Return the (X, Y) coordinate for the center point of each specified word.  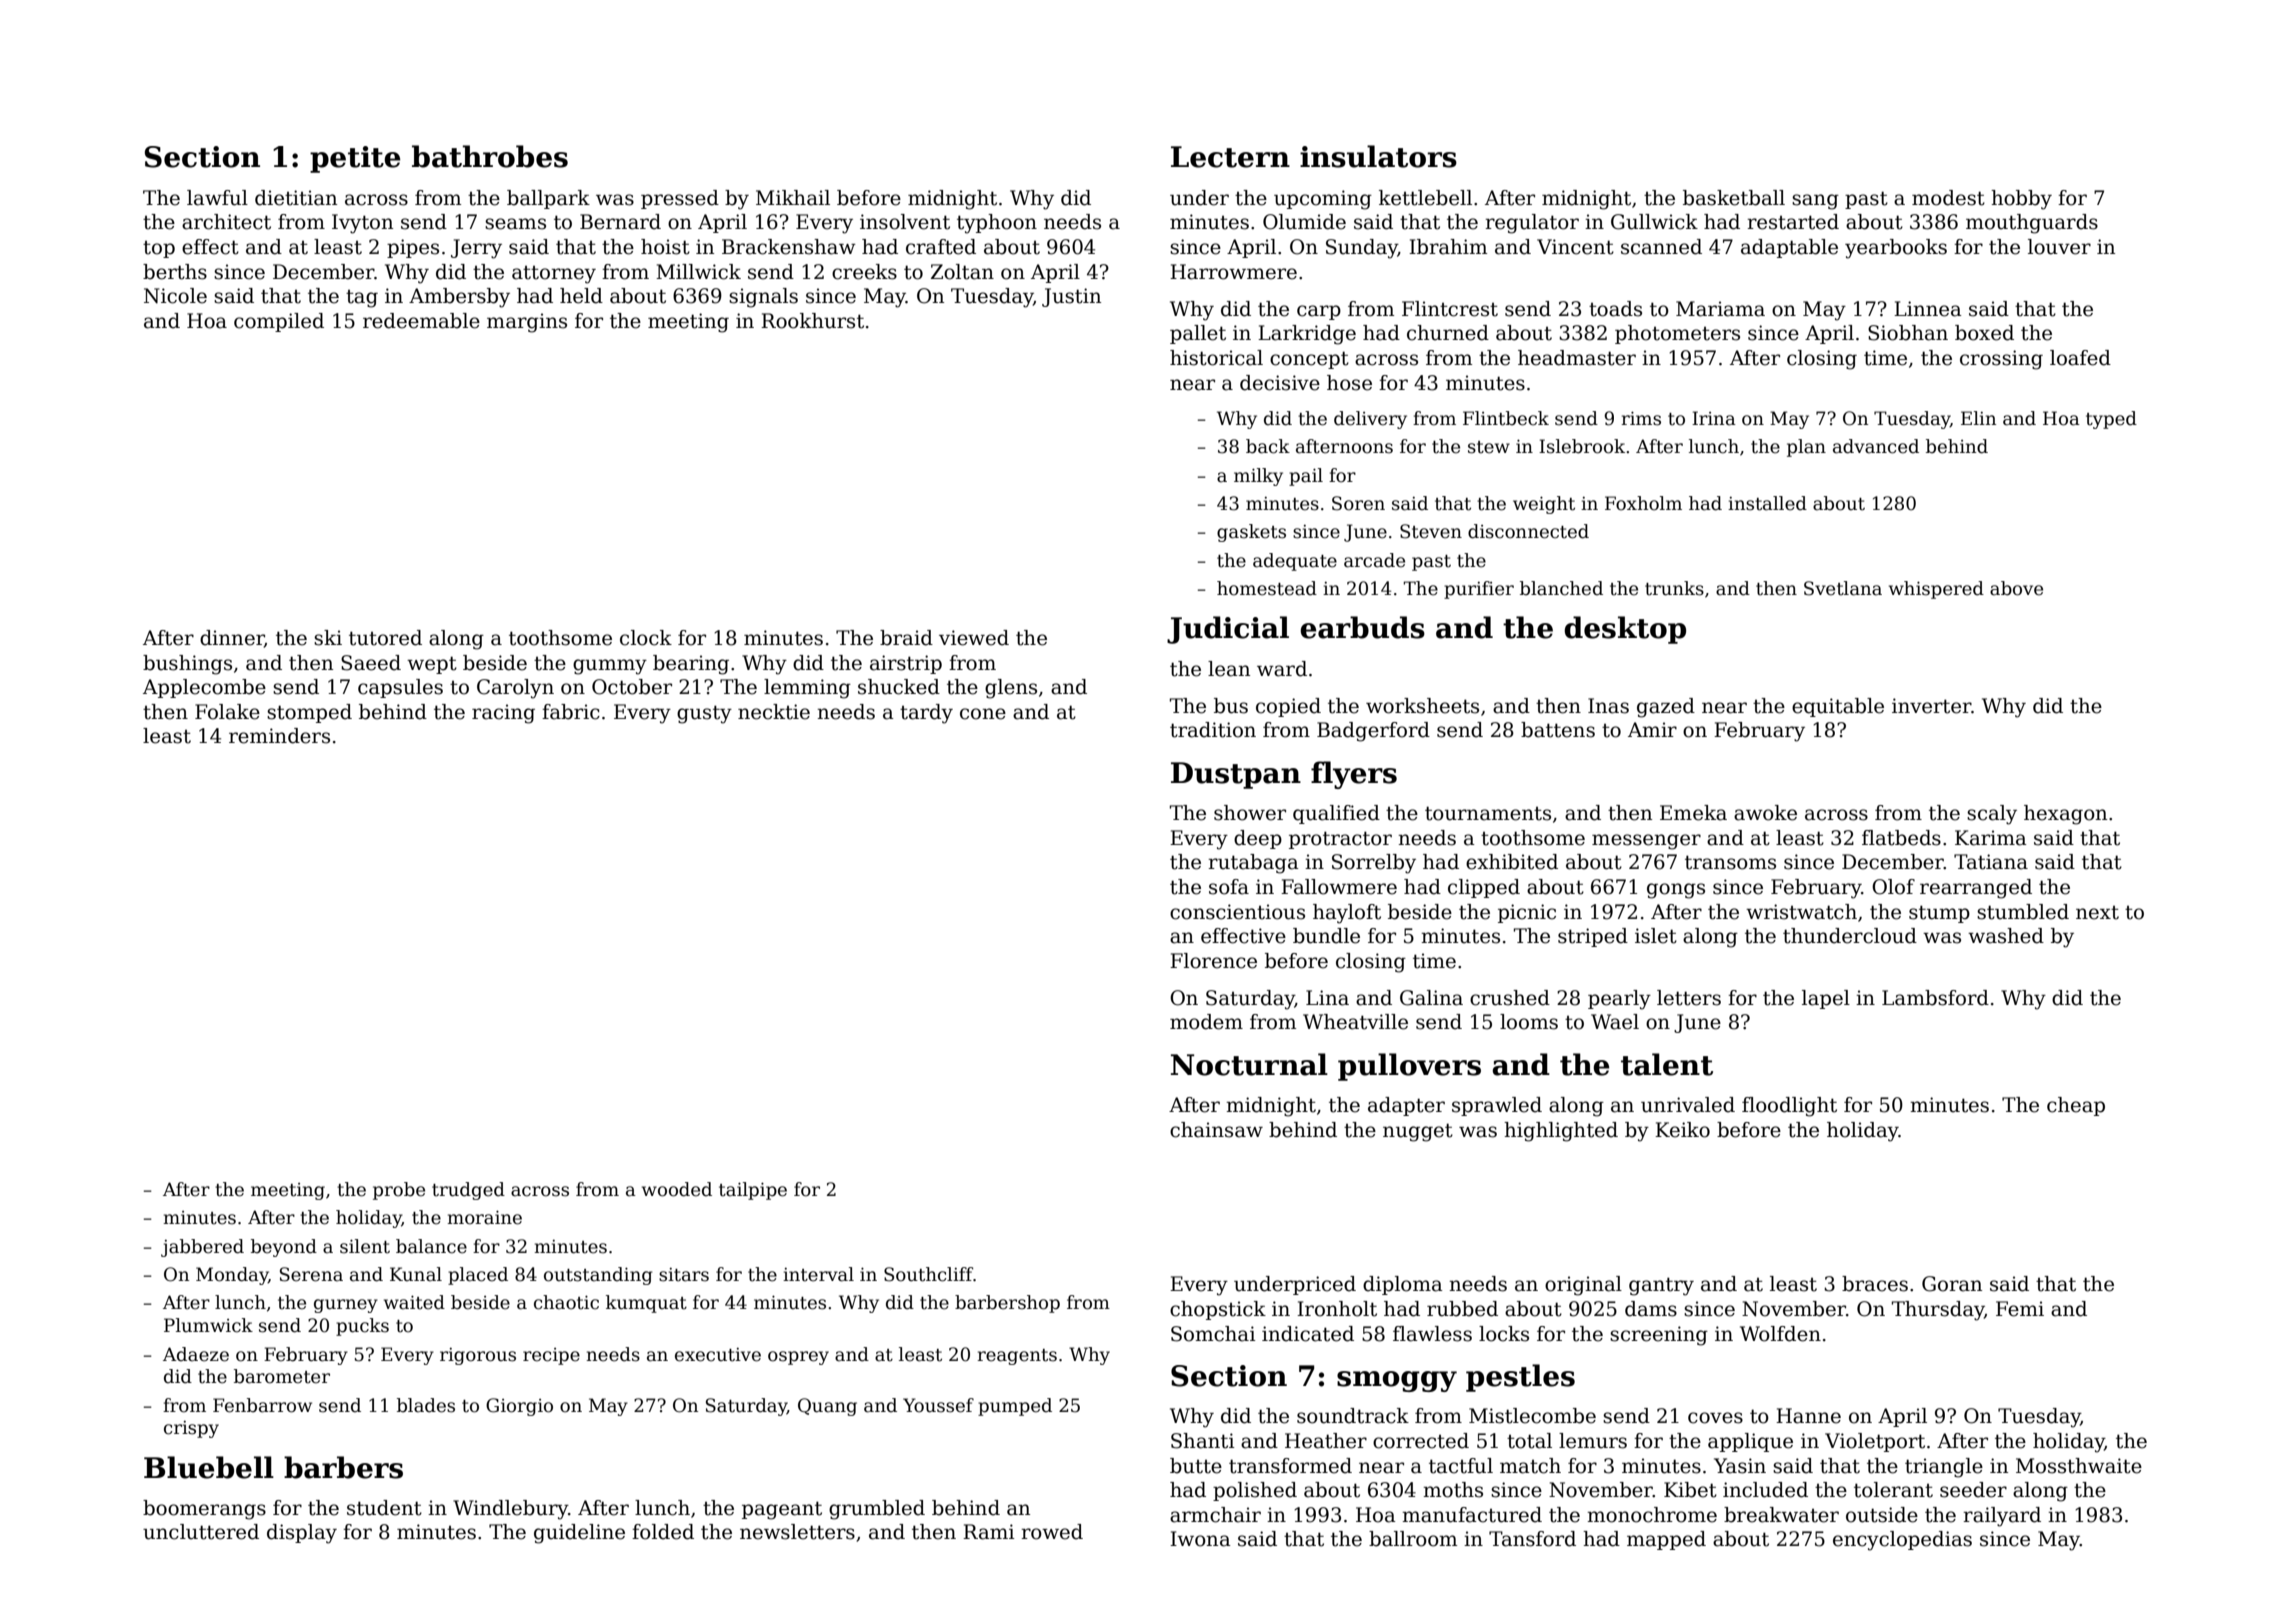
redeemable (421, 321)
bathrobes (490, 156)
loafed (2080, 358)
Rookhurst (812, 321)
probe (399, 1191)
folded (663, 1532)
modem (1206, 1022)
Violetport (1875, 1442)
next (2097, 913)
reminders (279, 736)
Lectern (1230, 157)
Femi (2020, 1309)
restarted (1793, 222)
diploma (1403, 1285)
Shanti (1203, 1441)
